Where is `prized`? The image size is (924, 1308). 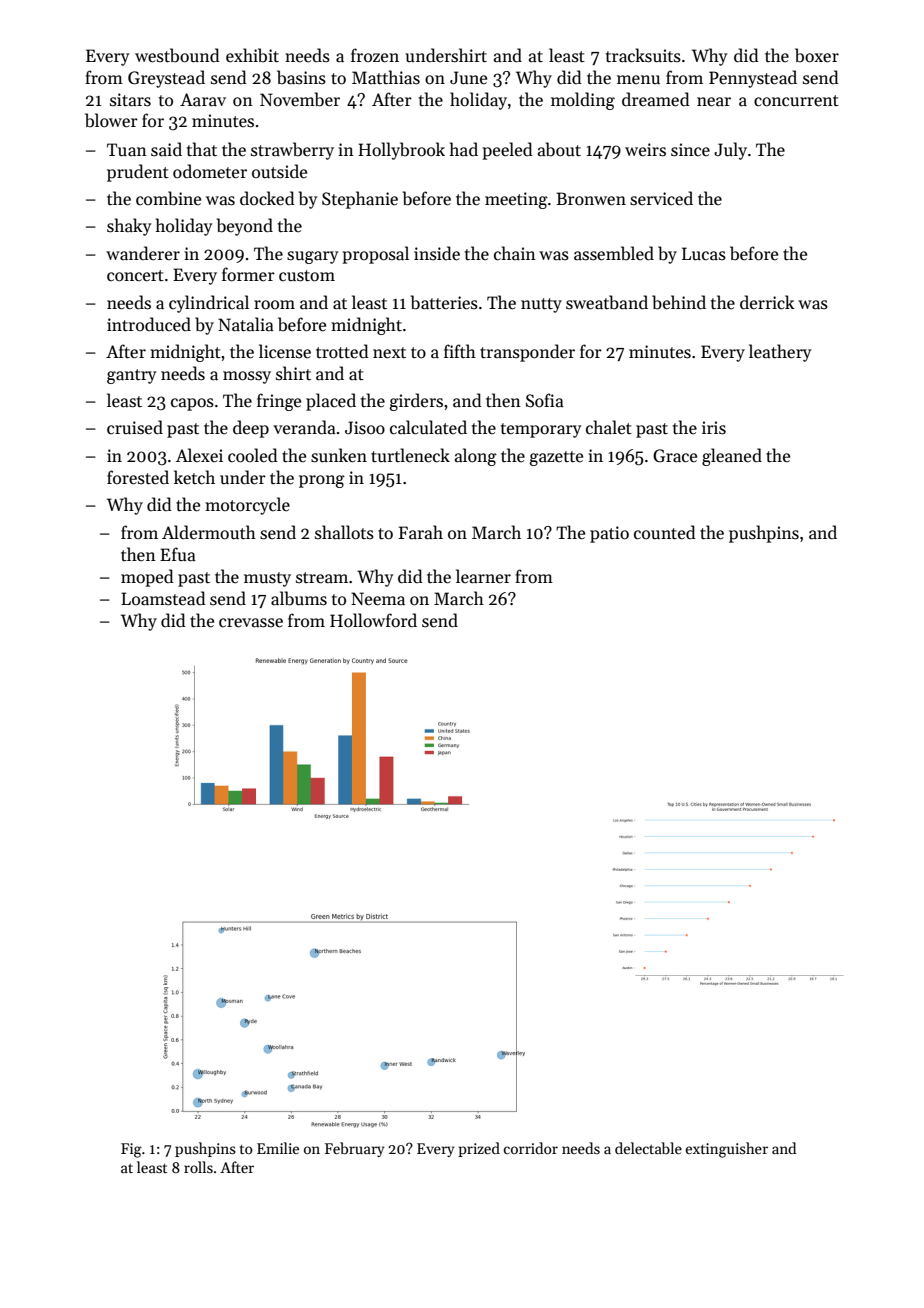 prized is located at coordinates (479, 1149).
